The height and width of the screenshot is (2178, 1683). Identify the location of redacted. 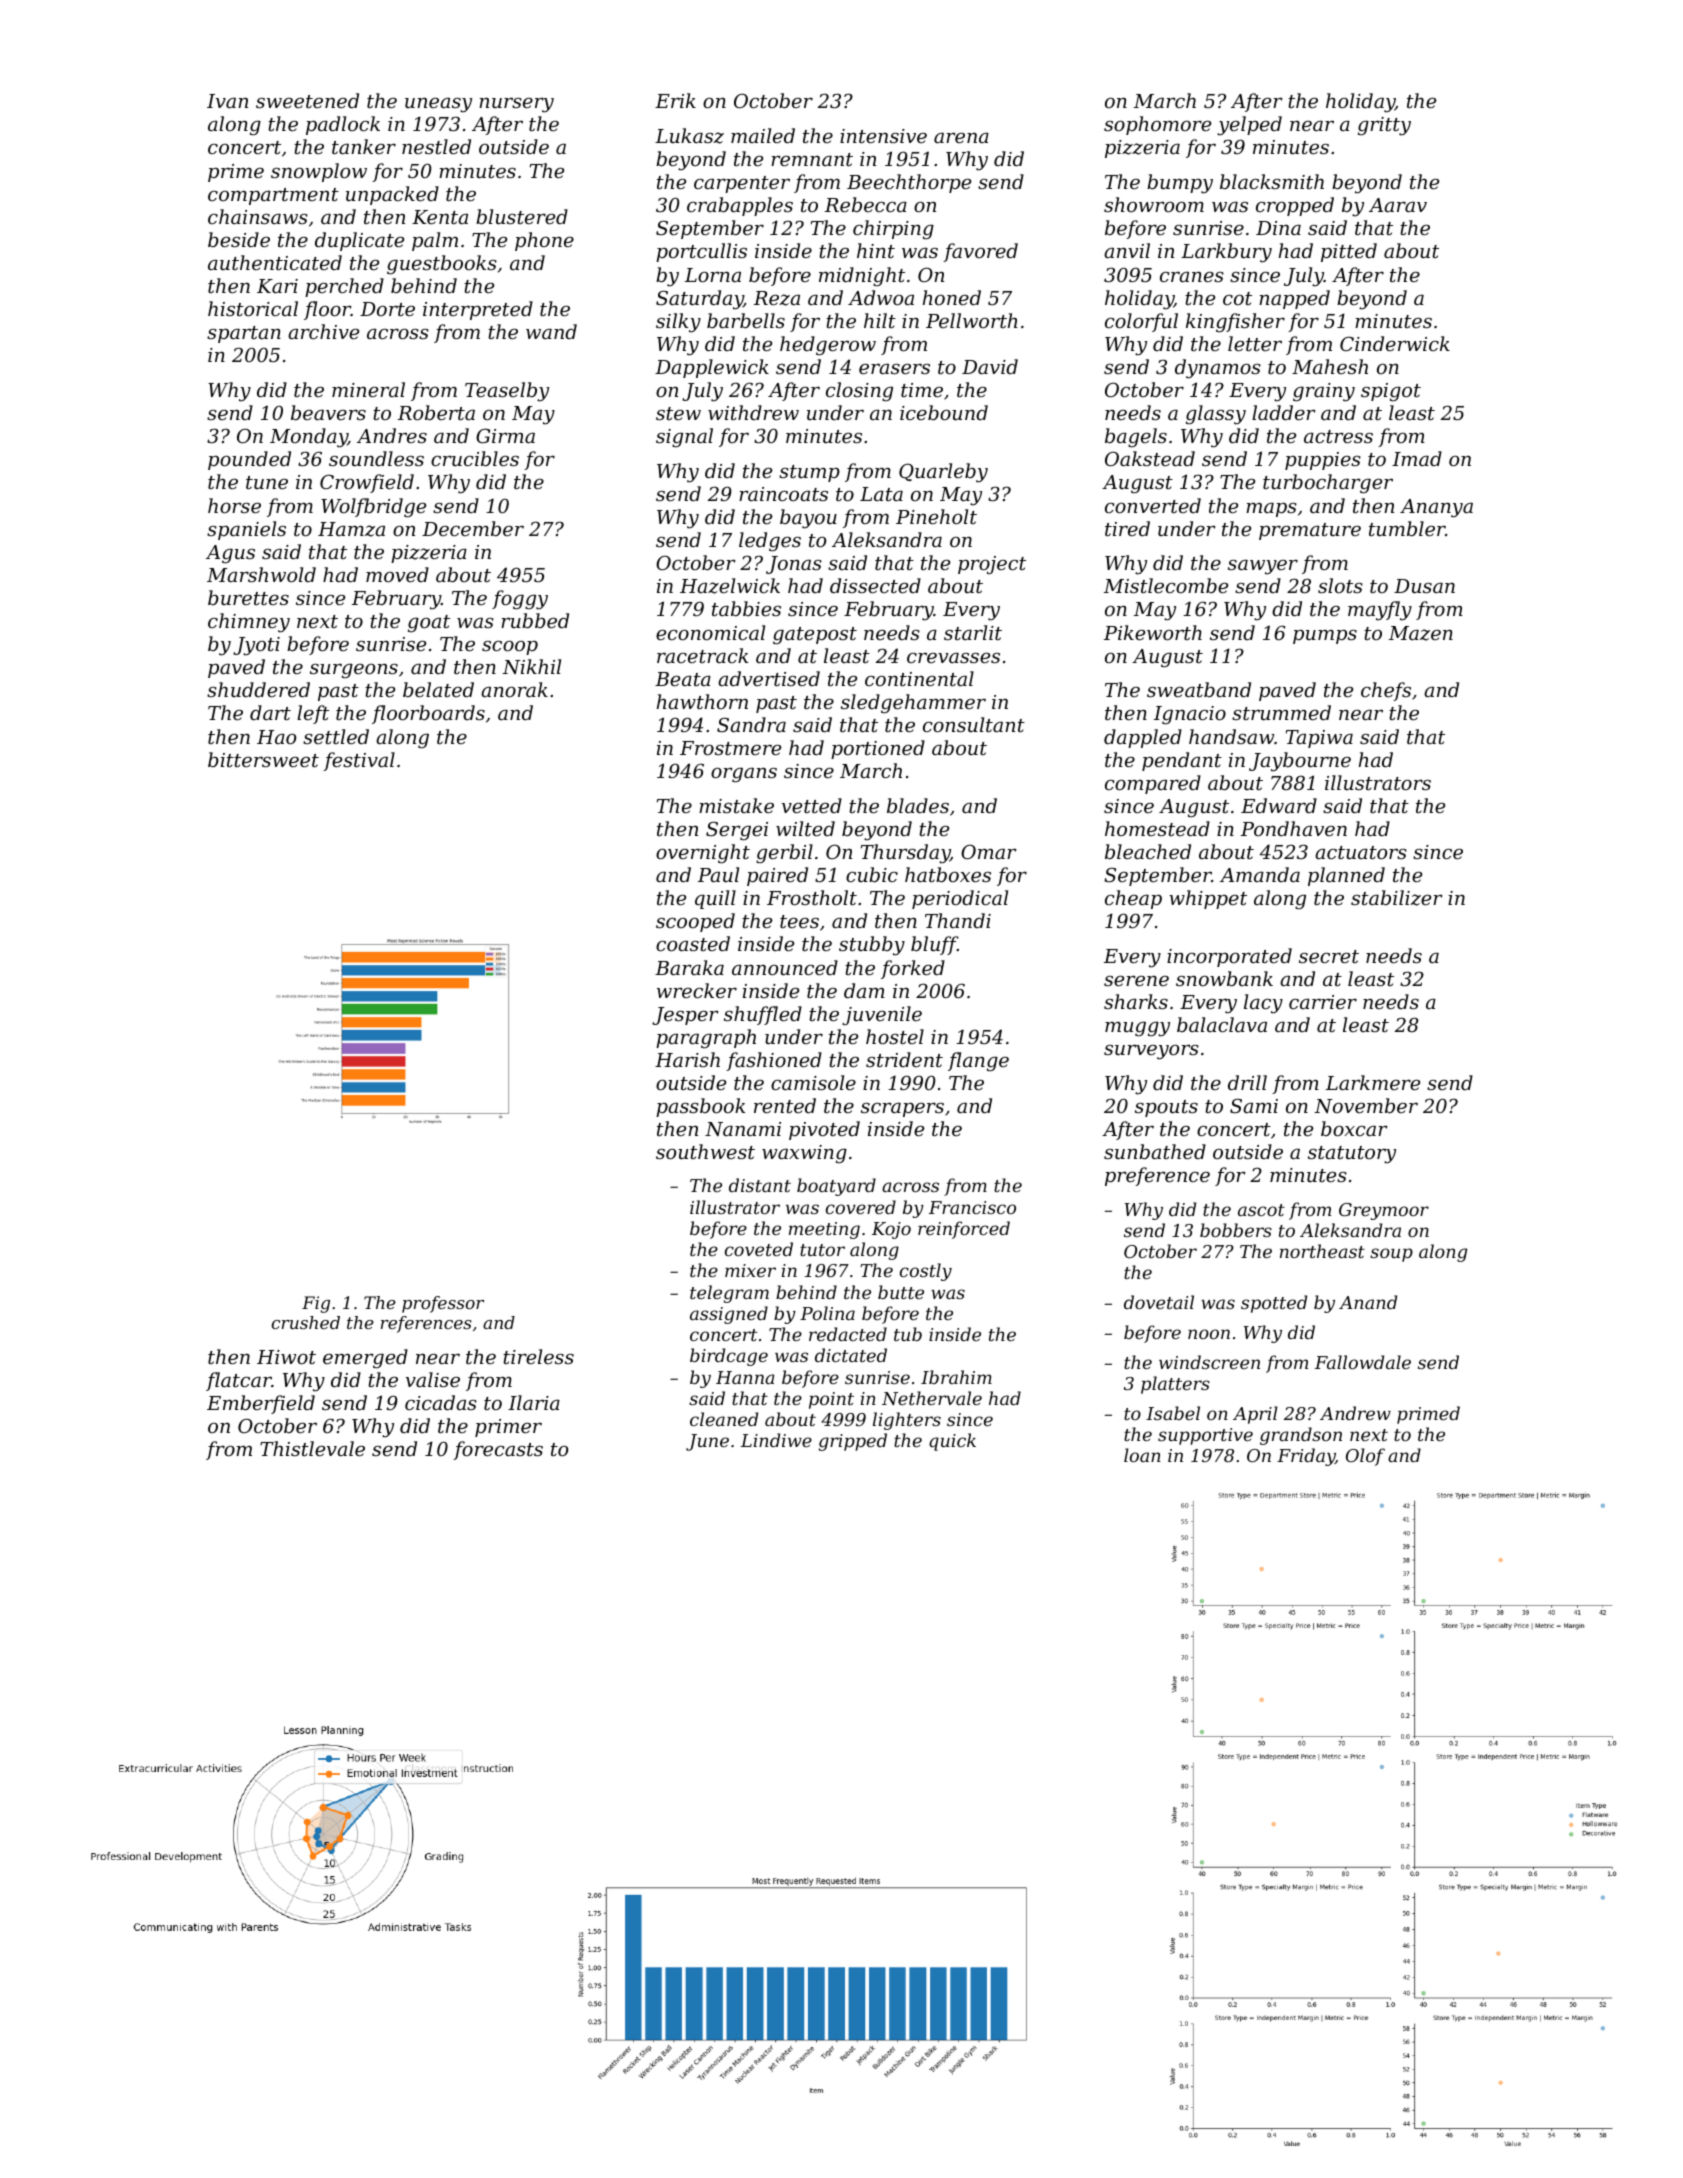
(848, 1334).
